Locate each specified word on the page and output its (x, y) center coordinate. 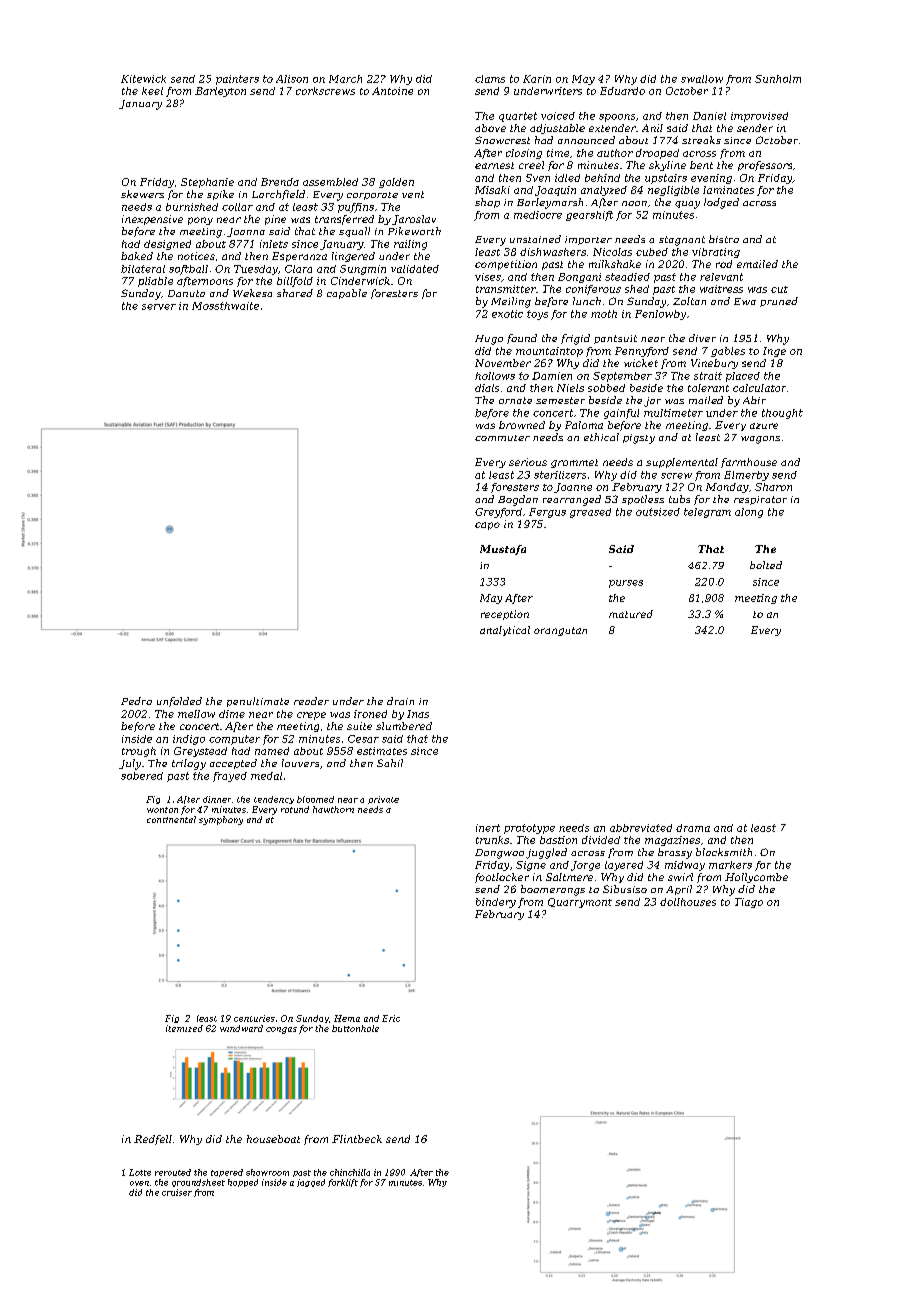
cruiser (177, 1192)
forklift (343, 1183)
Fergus (547, 513)
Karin (537, 79)
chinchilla (350, 1172)
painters (237, 80)
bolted (766, 565)
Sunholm (778, 79)
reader (311, 701)
